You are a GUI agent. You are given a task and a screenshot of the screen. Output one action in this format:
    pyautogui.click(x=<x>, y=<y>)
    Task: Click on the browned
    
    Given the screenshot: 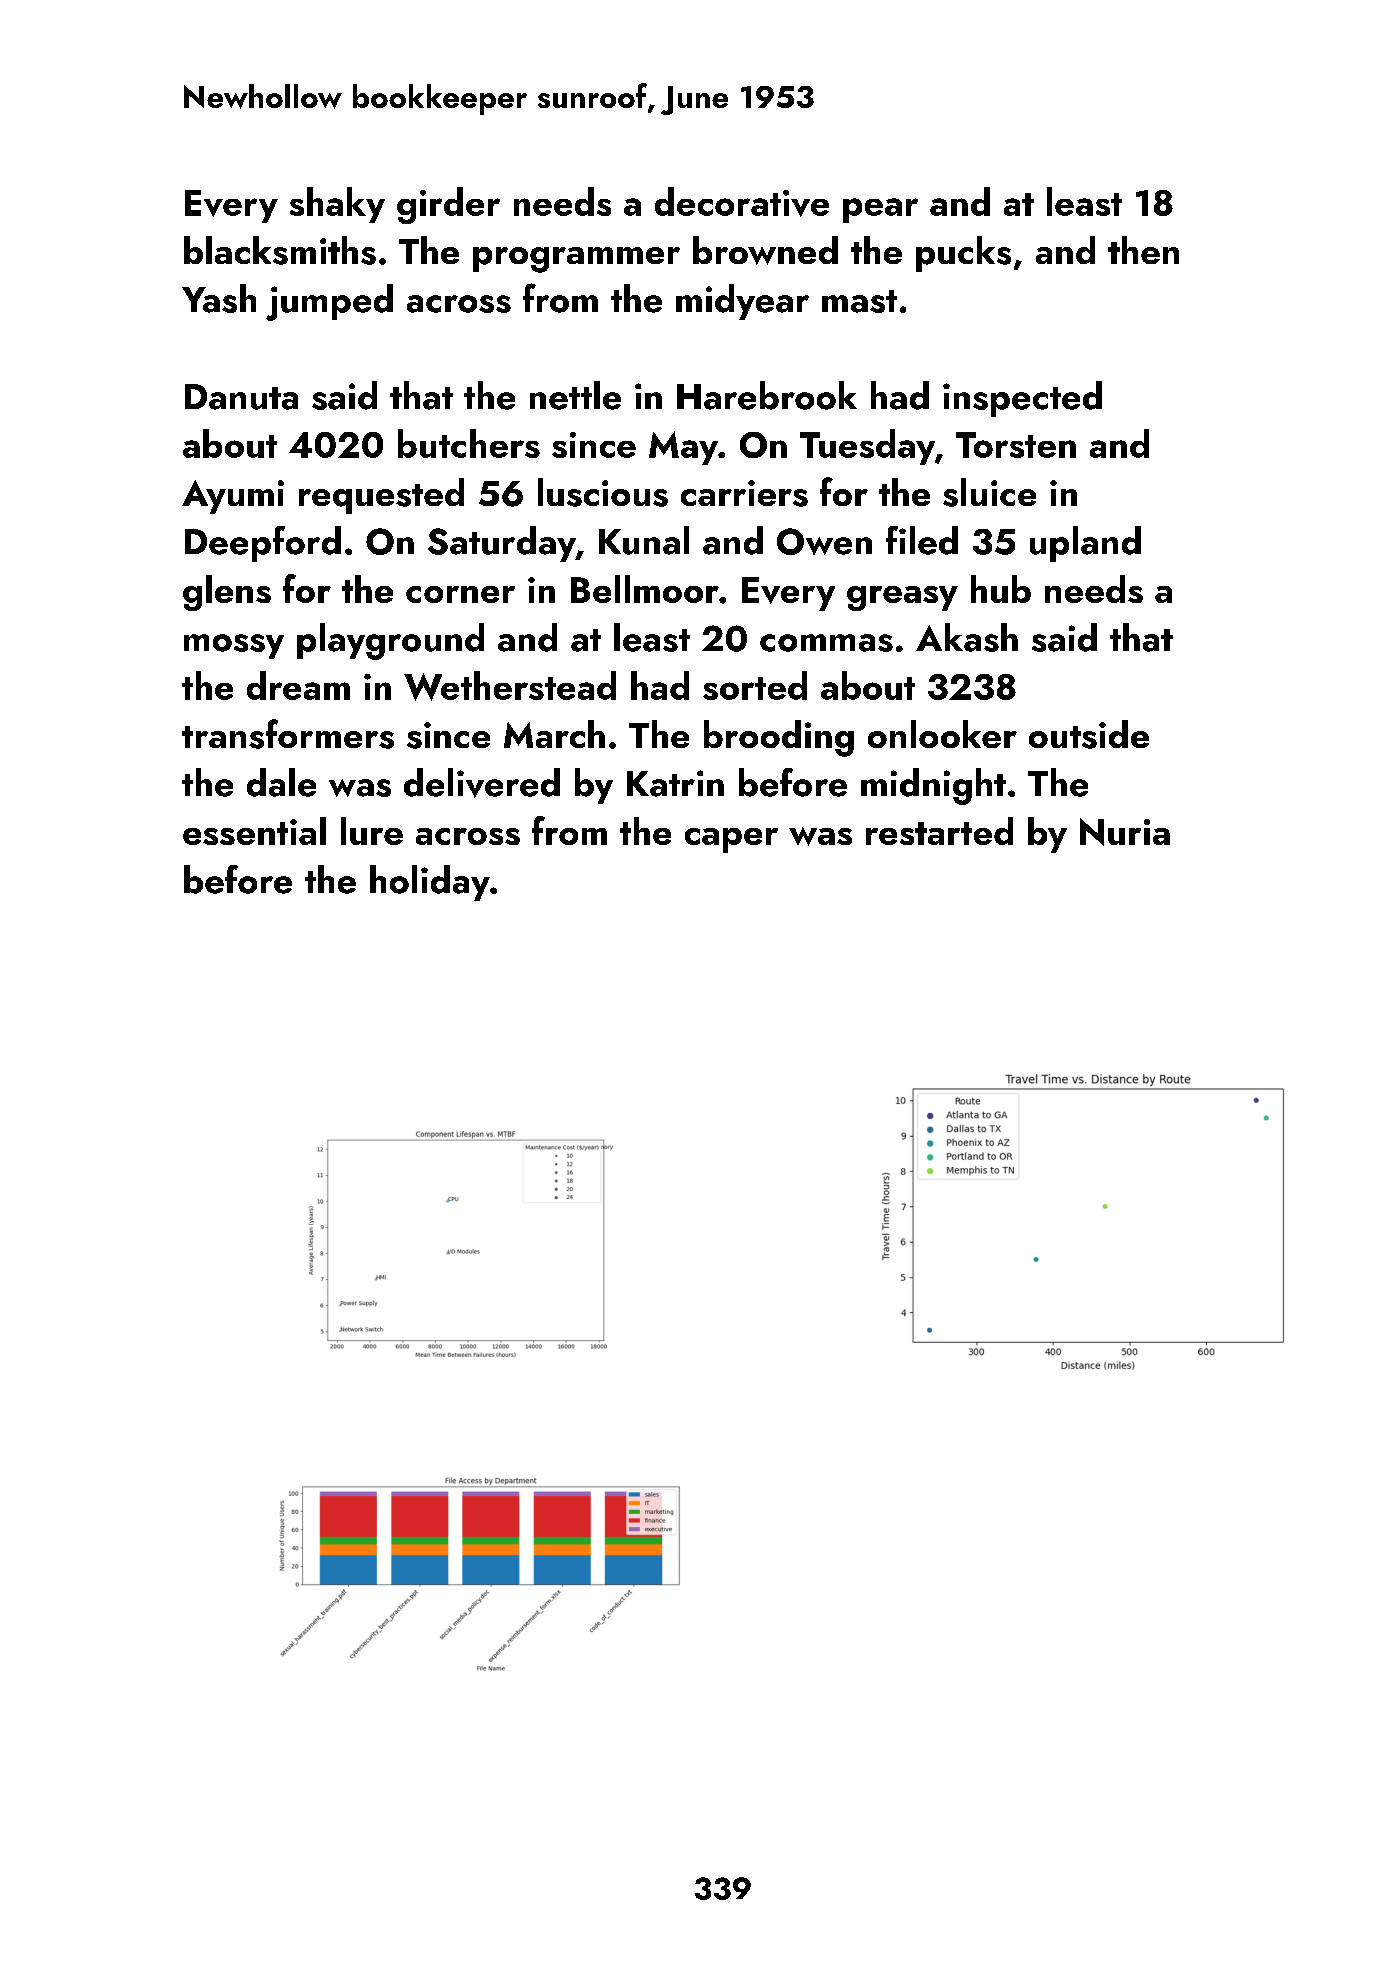 What is the action you would take?
    pyautogui.click(x=765, y=250)
